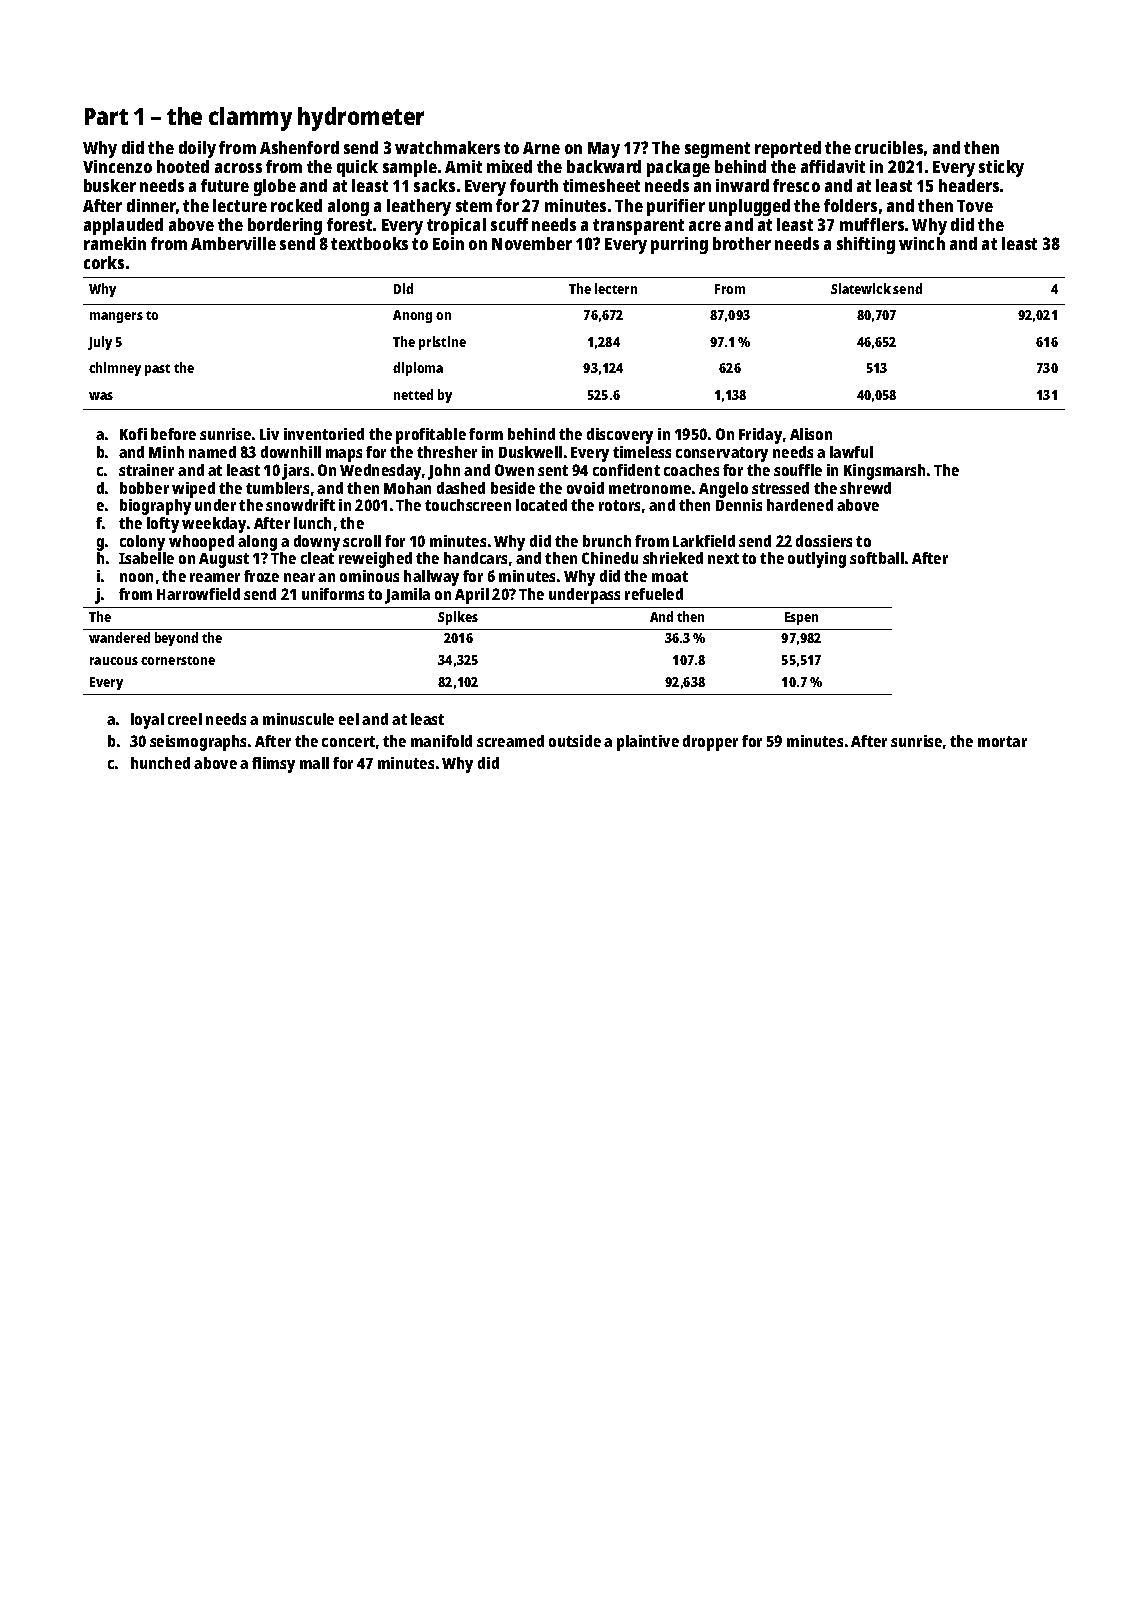 The height and width of the page is (1623, 1148). What do you see at coordinates (146, 558) in the page?
I see `Isabelle` at bounding box center [146, 558].
